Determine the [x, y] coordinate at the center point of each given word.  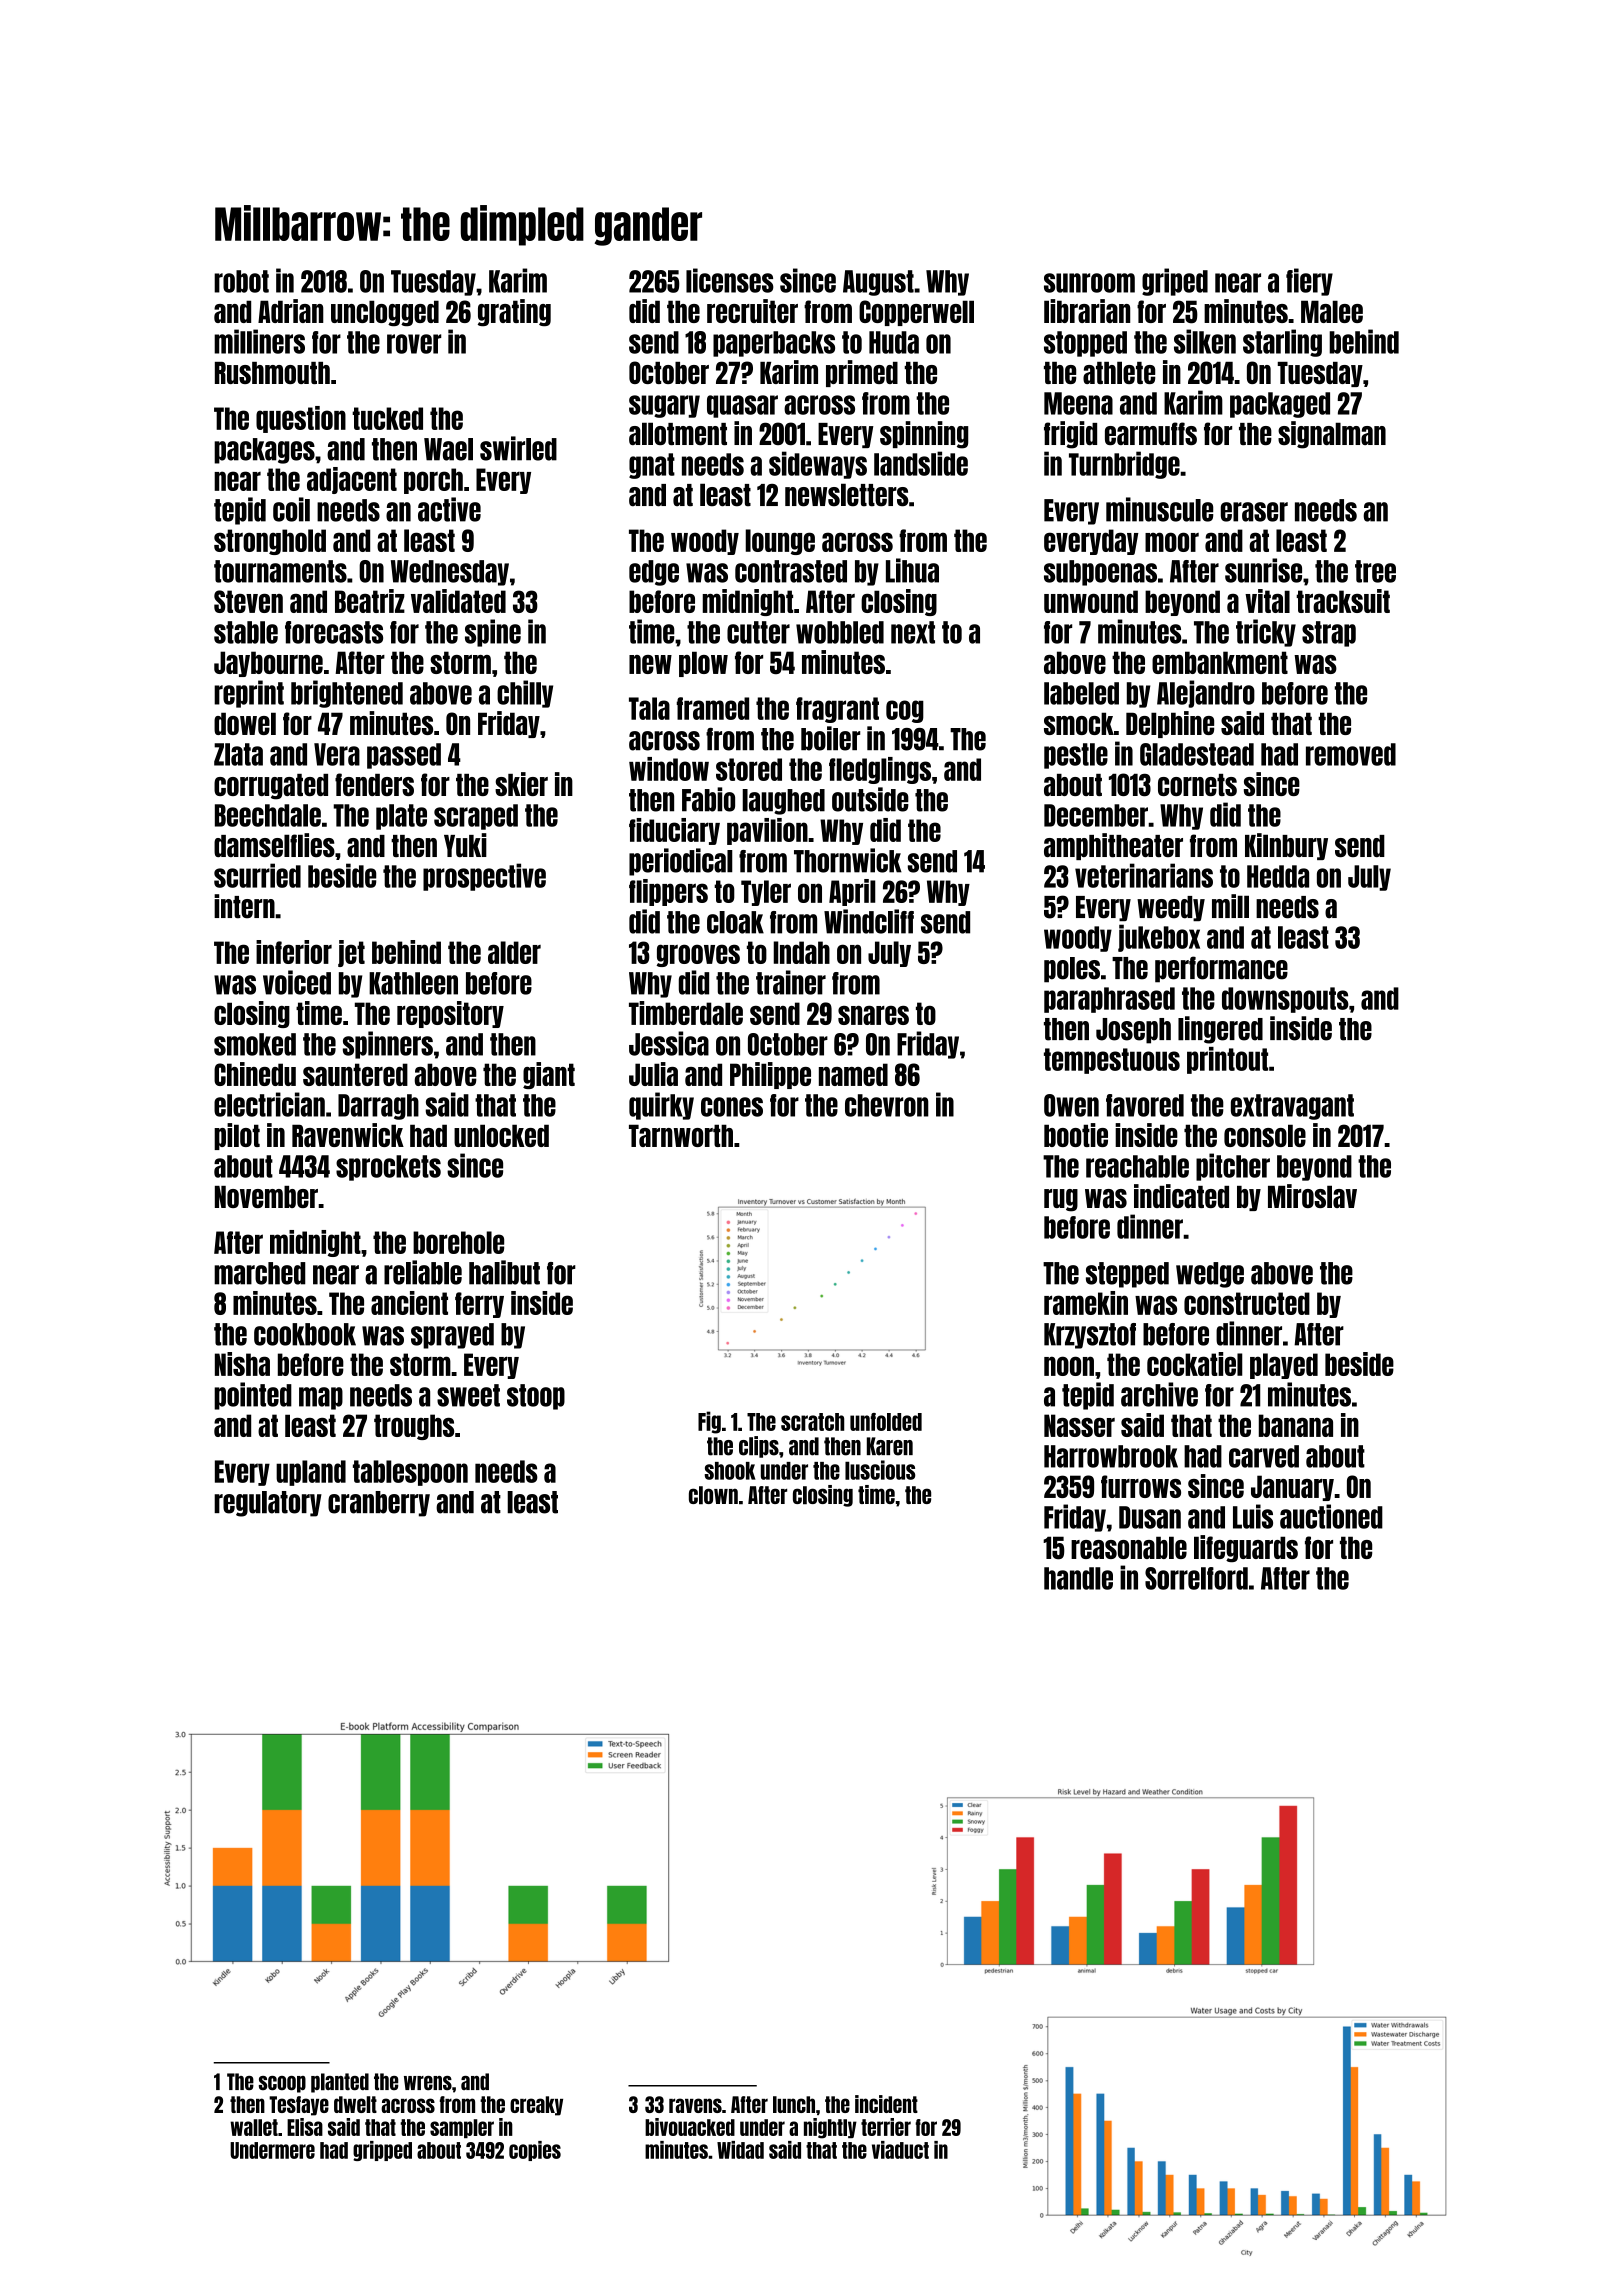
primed [862, 373]
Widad [740, 2150]
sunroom [1089, 283]
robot [241, 281]
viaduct [900, 2150]
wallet [254, 2127]
